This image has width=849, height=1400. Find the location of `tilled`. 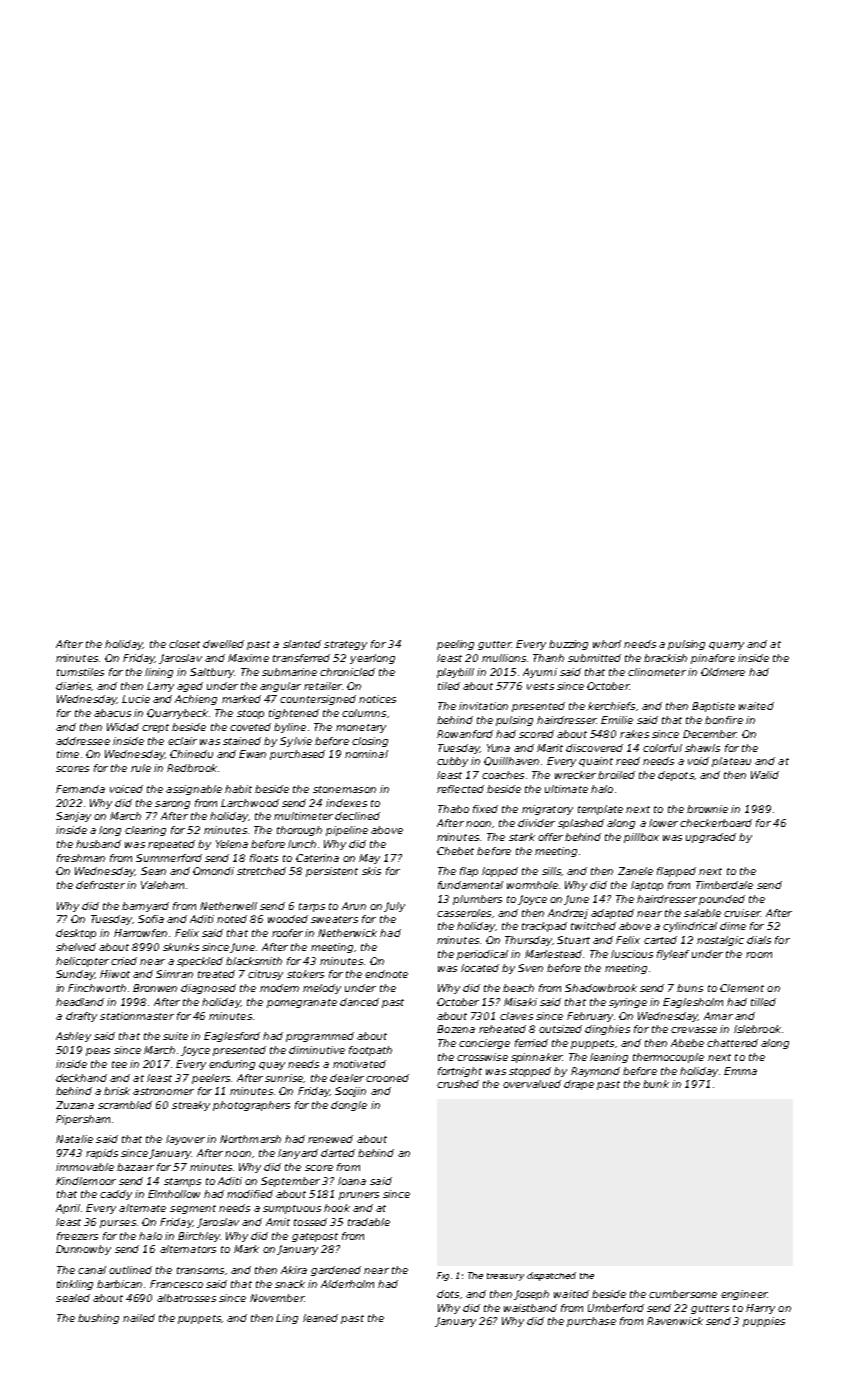

tilled is located at coordinates (763, 1002).
